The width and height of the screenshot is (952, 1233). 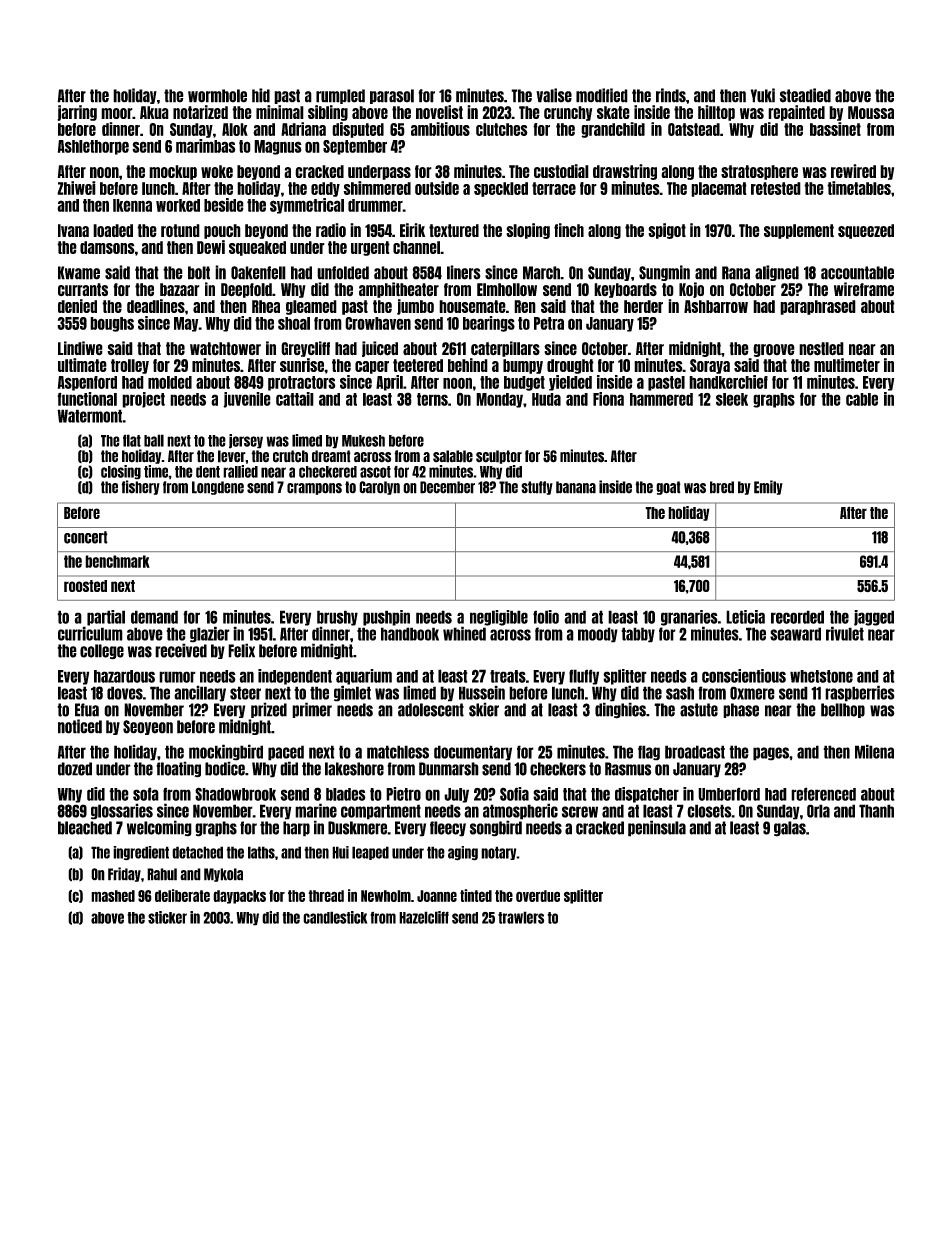 I want to click on rumpled, so click(x=340, y=96).
